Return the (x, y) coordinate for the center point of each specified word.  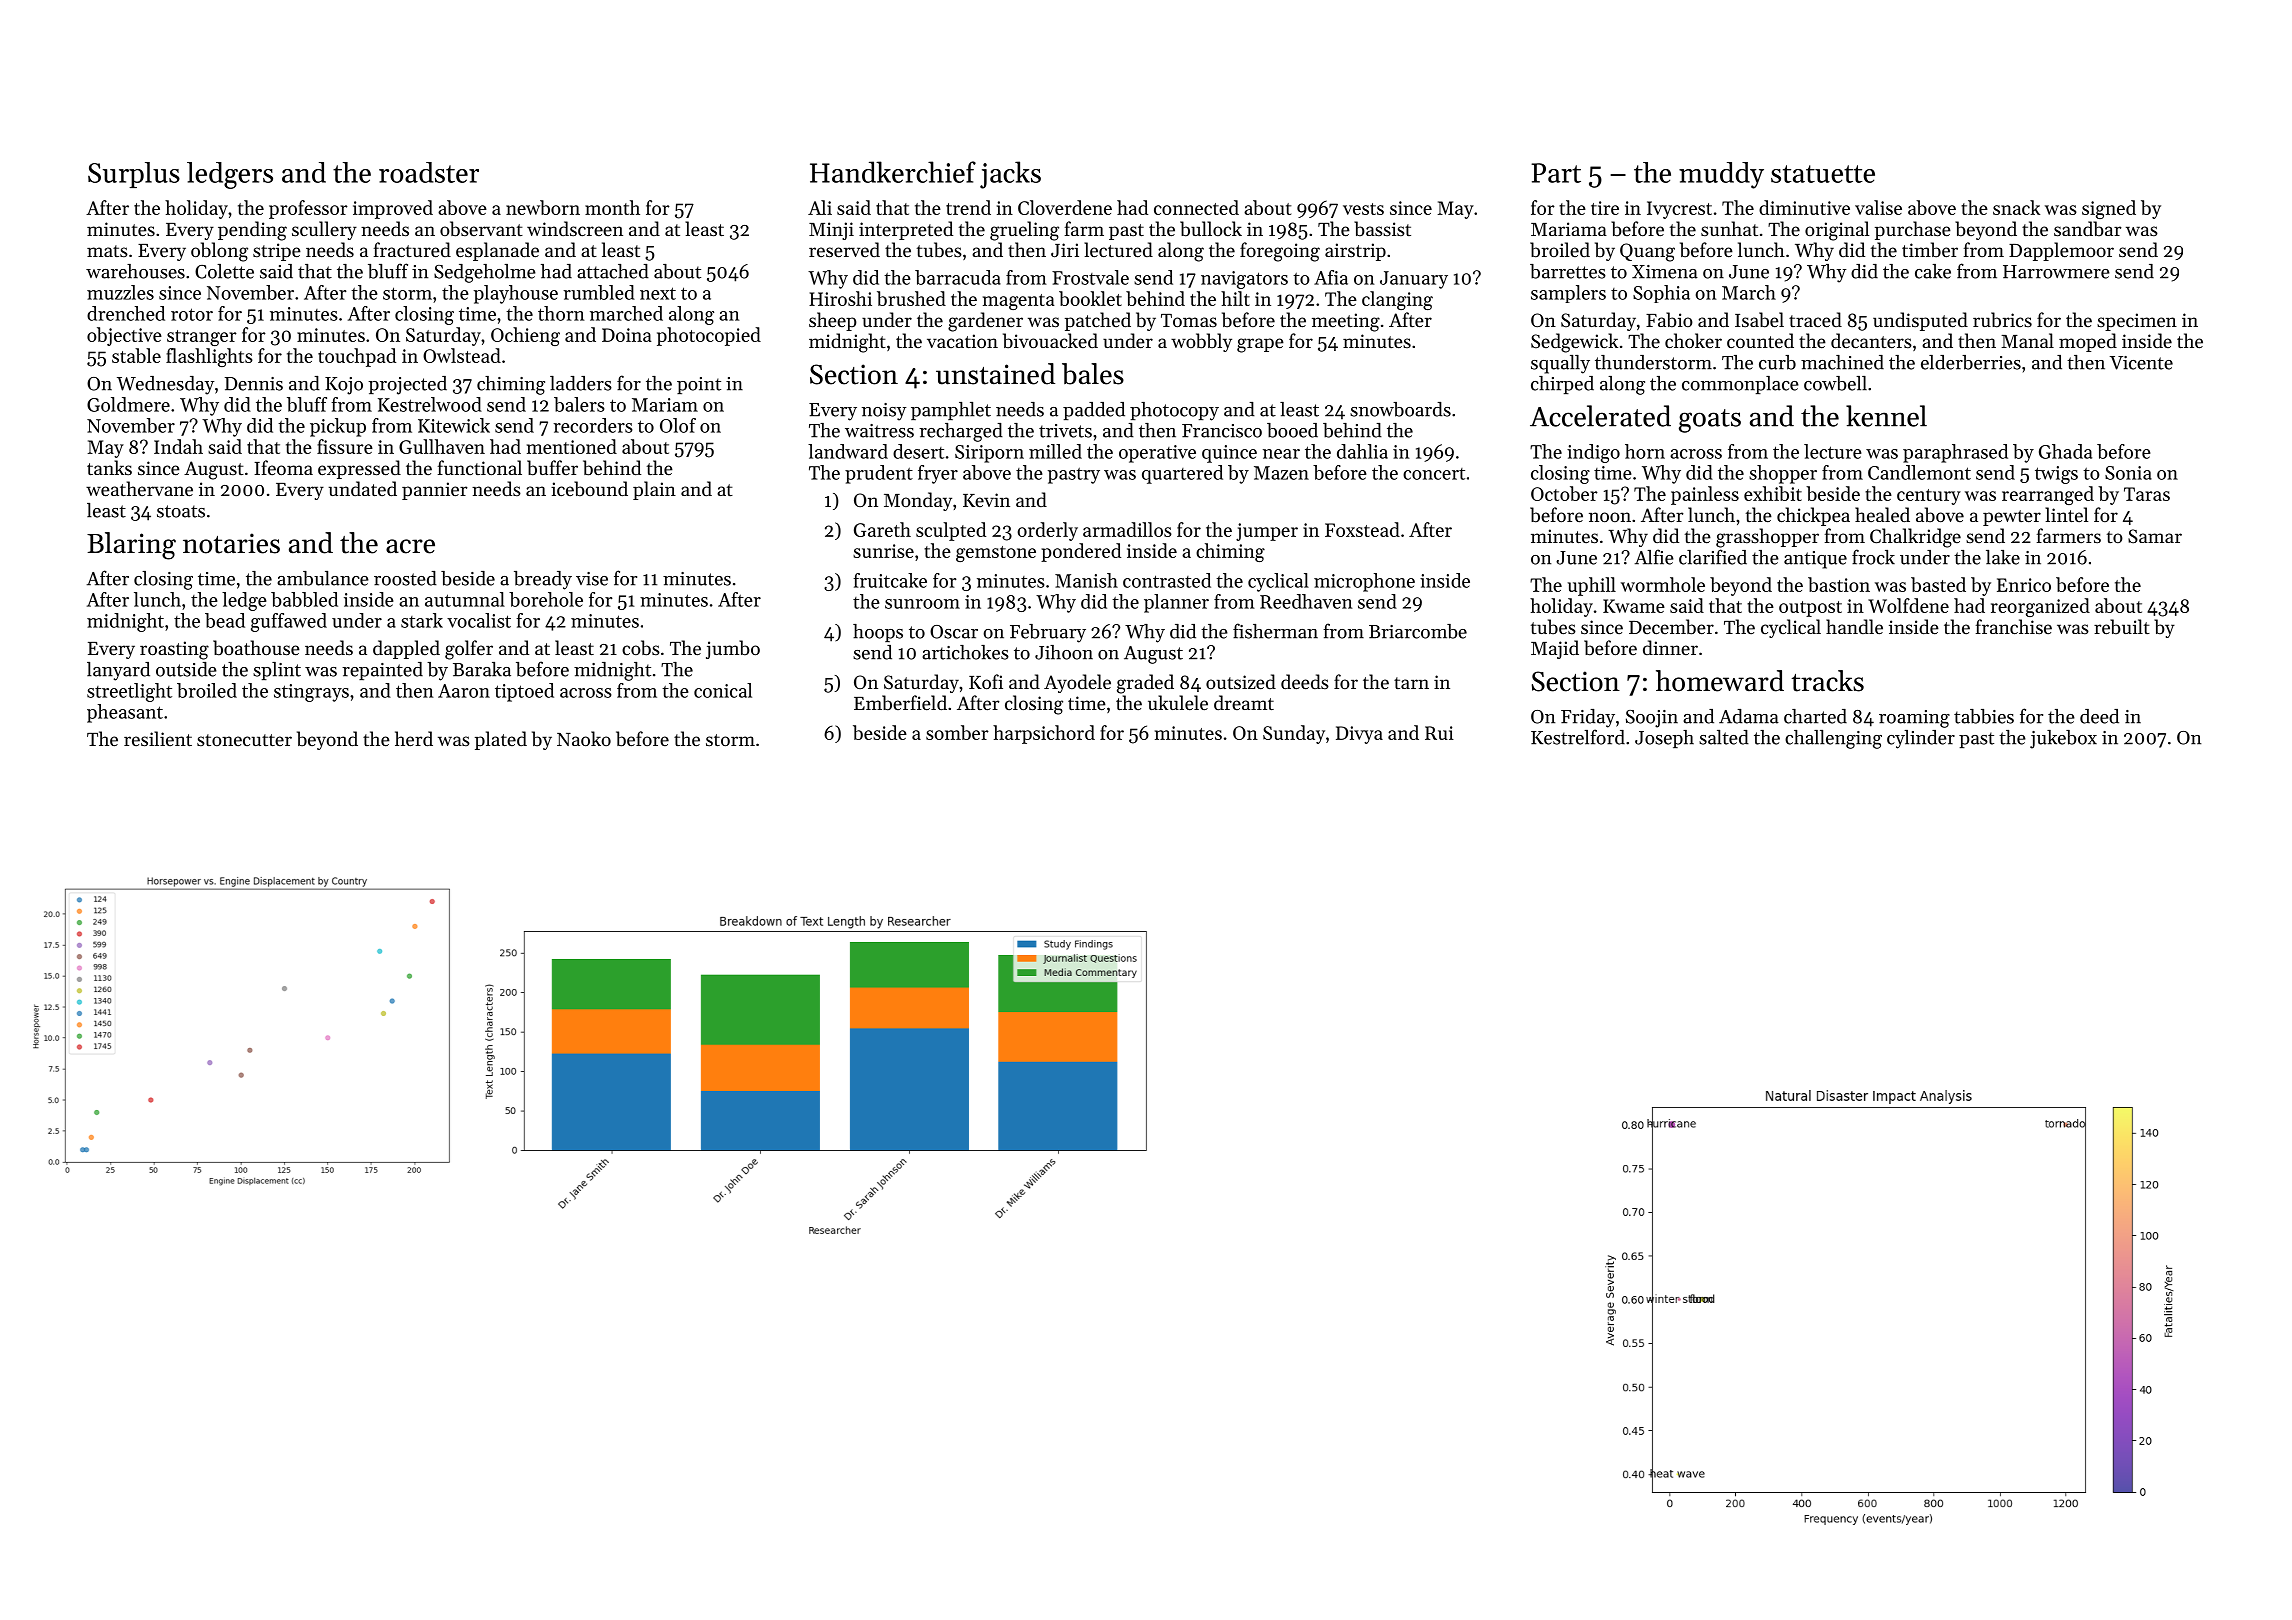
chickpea (1813, 516)
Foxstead (1362, 529)
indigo (1593, 453)
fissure (345, 446)
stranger (202, 338)
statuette (1823, 174)
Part (1556, 173)
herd (414, 738)
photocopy (1174, 411)
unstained (995, 374)
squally (1560, 364)
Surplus (134, 175)
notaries (231, 543)
